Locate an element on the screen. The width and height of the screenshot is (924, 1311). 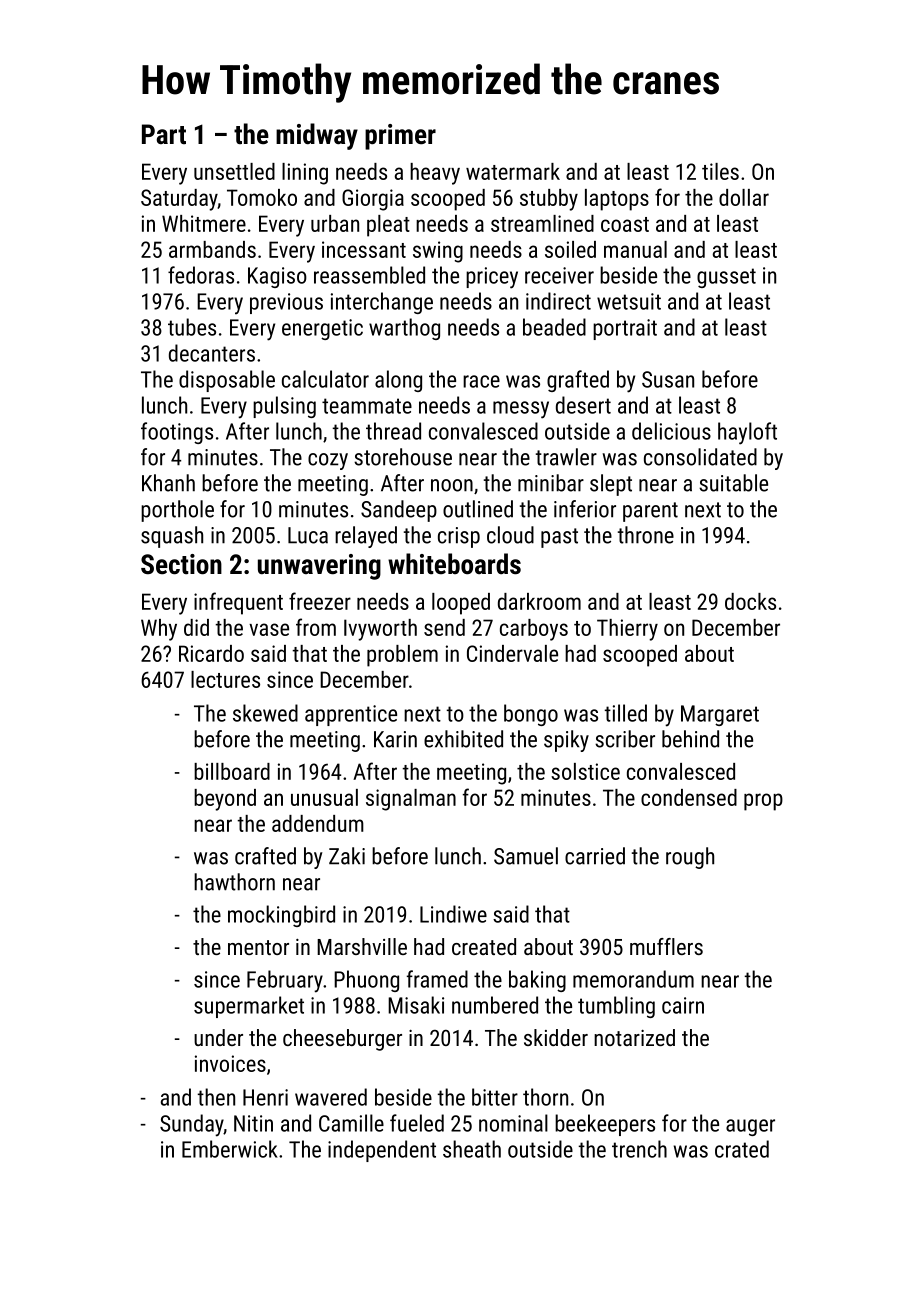
dollar is located at coordinates (744, 197).
